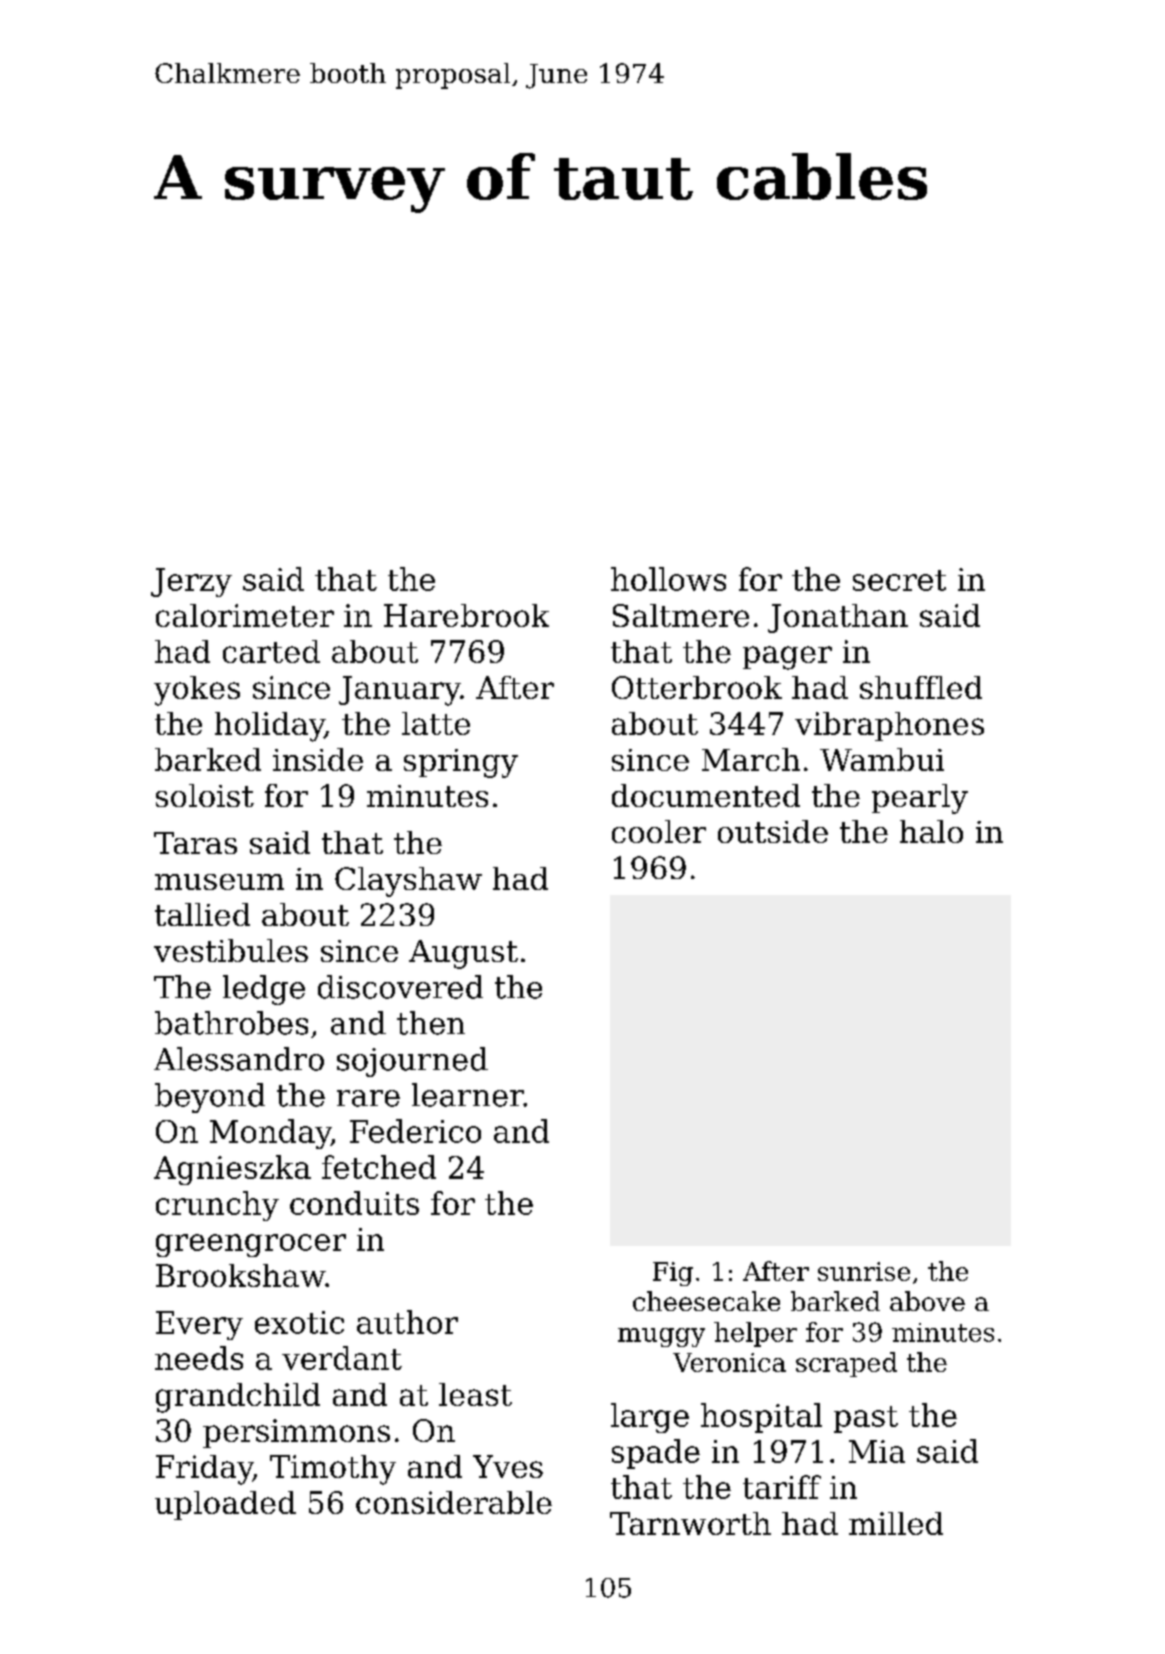  Describe the element at coordinates (864, 1271) in the screenshot. I see `sunrise` at that location.
